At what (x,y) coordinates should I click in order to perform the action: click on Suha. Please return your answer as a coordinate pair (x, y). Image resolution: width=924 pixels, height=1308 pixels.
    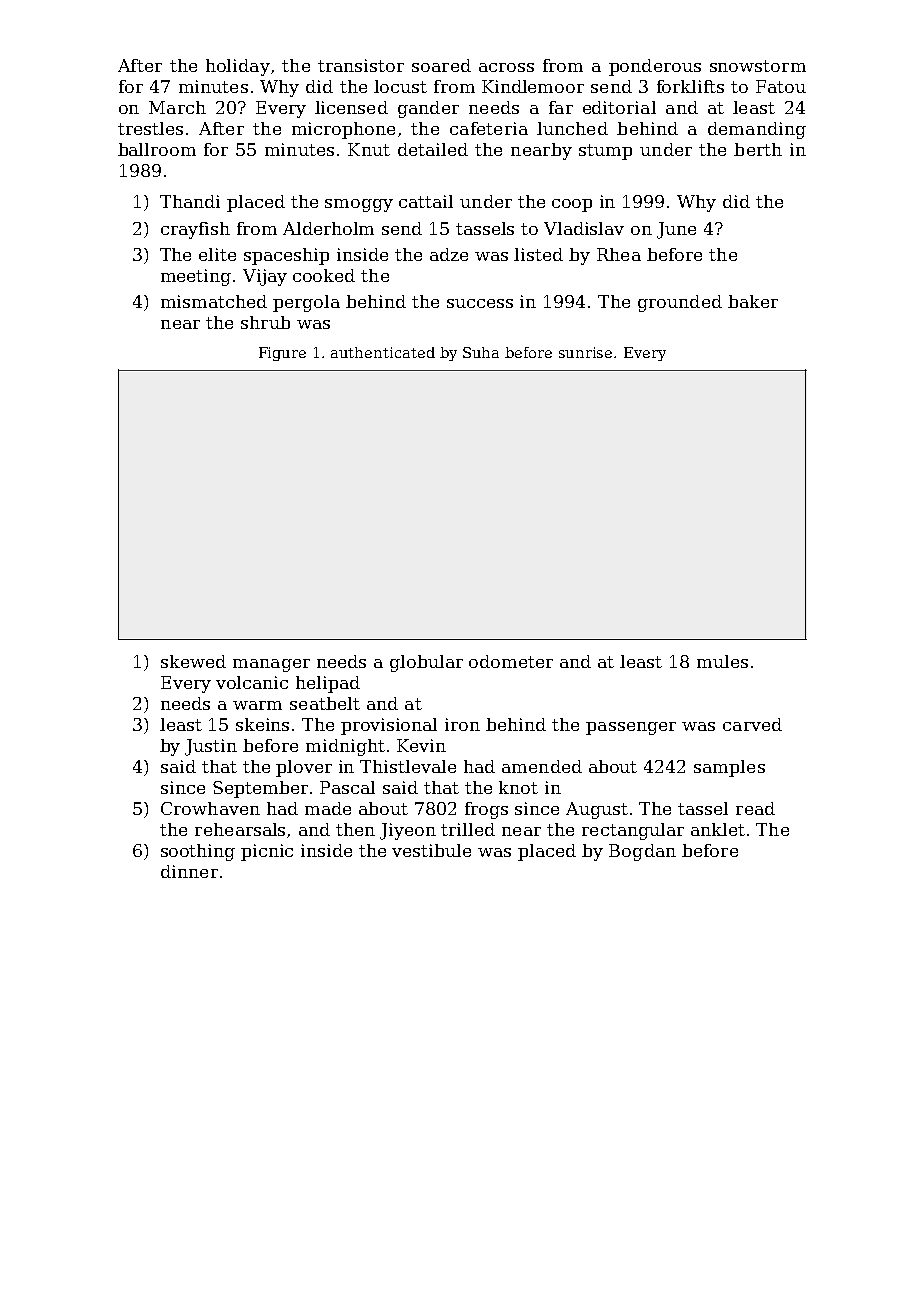
    Looking at the image, I should click on (481, 352).
